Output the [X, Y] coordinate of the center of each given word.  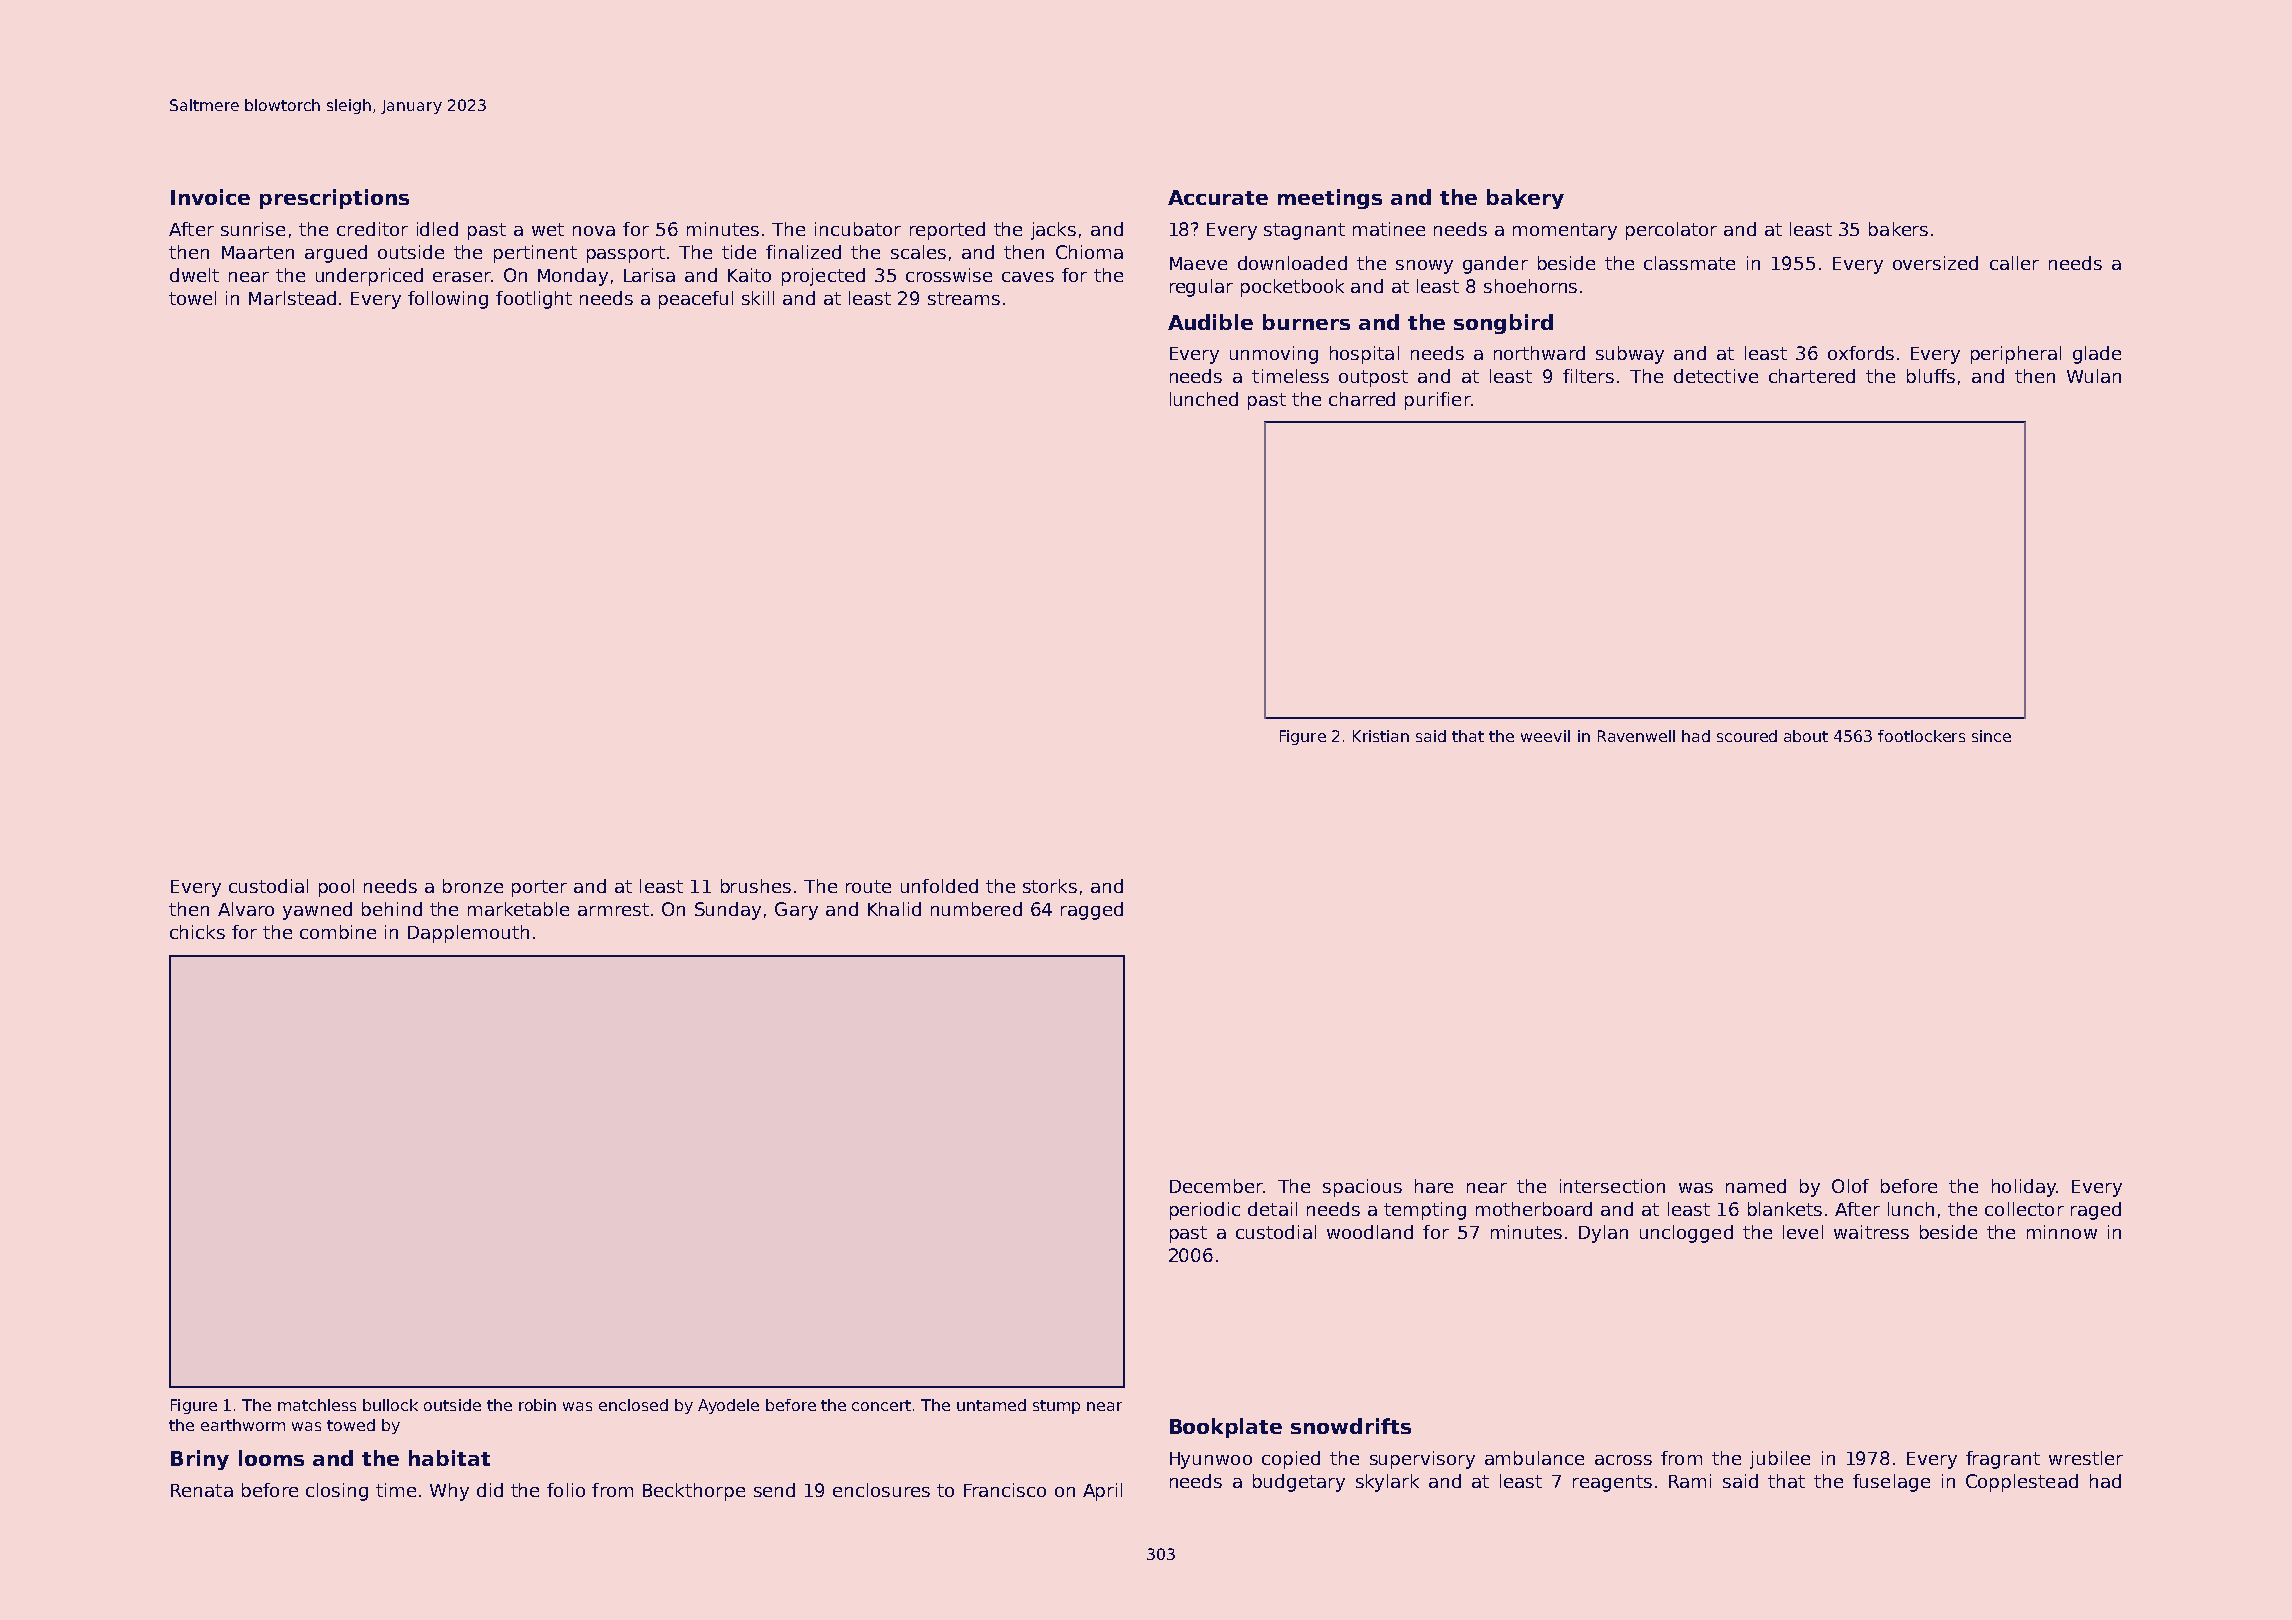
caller [2014, 263]
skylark [1387, 1483]
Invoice [210, 197]
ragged [1092, 911]
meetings [1330, 199]
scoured [1747, 736]
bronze [473, 886]
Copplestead [2022, 1483]
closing [337, 1492]
